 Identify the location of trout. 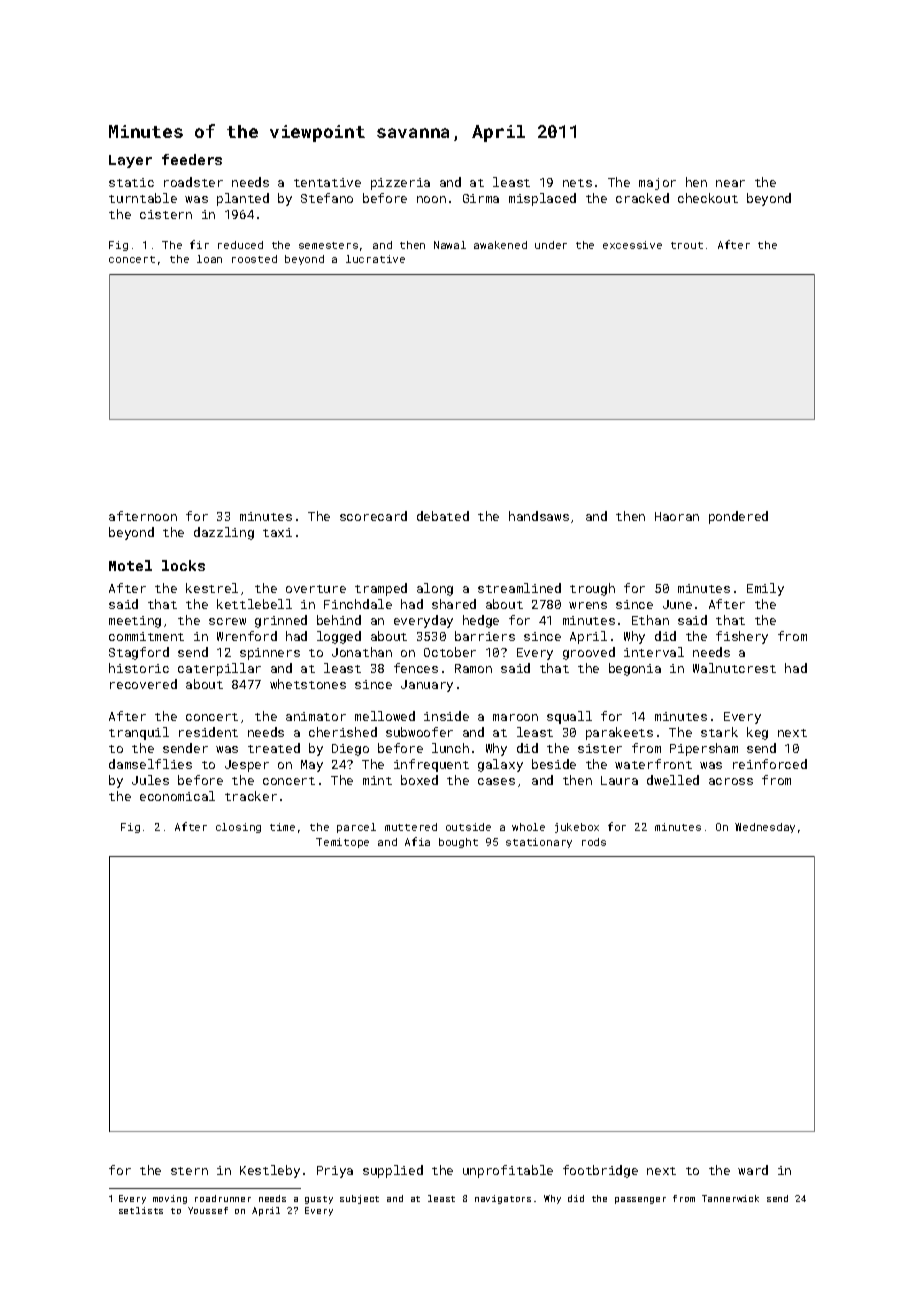
(687, 245).
